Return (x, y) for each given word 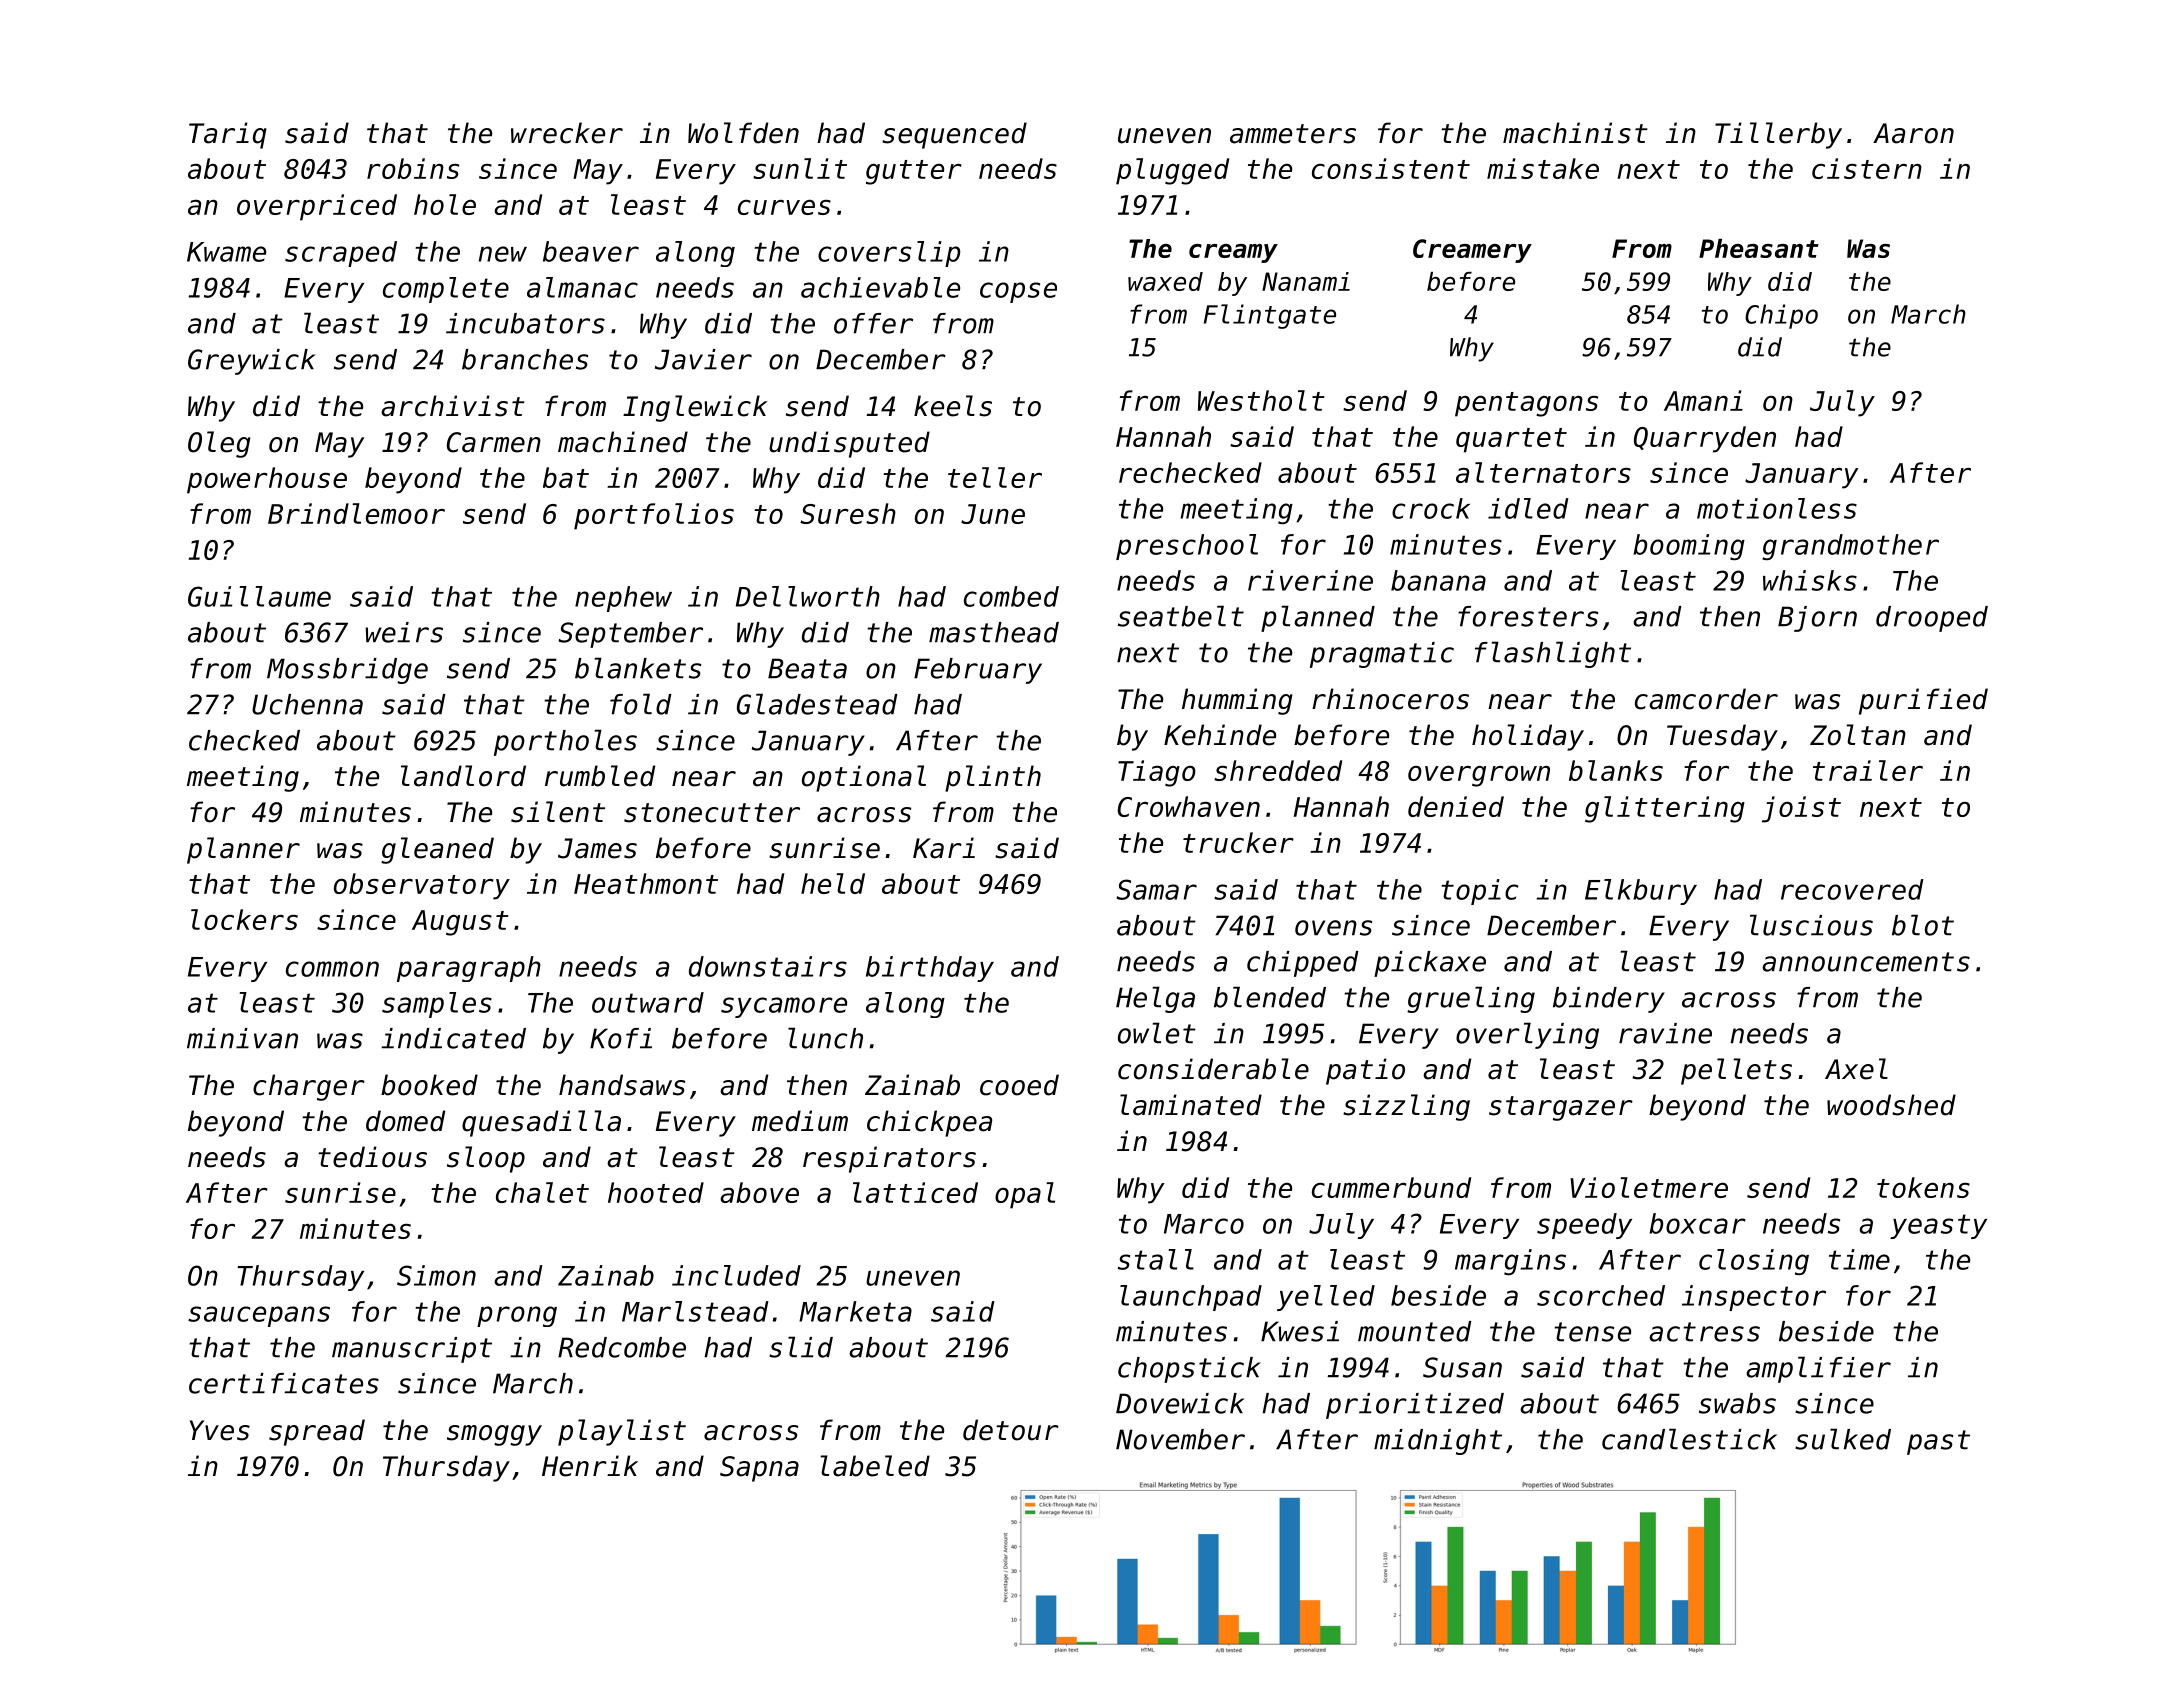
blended (1270, 997)
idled (1528, 508)
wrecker (567, 133)
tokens (1923, 1187)
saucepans (259, 1316)
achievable (880, 287)
